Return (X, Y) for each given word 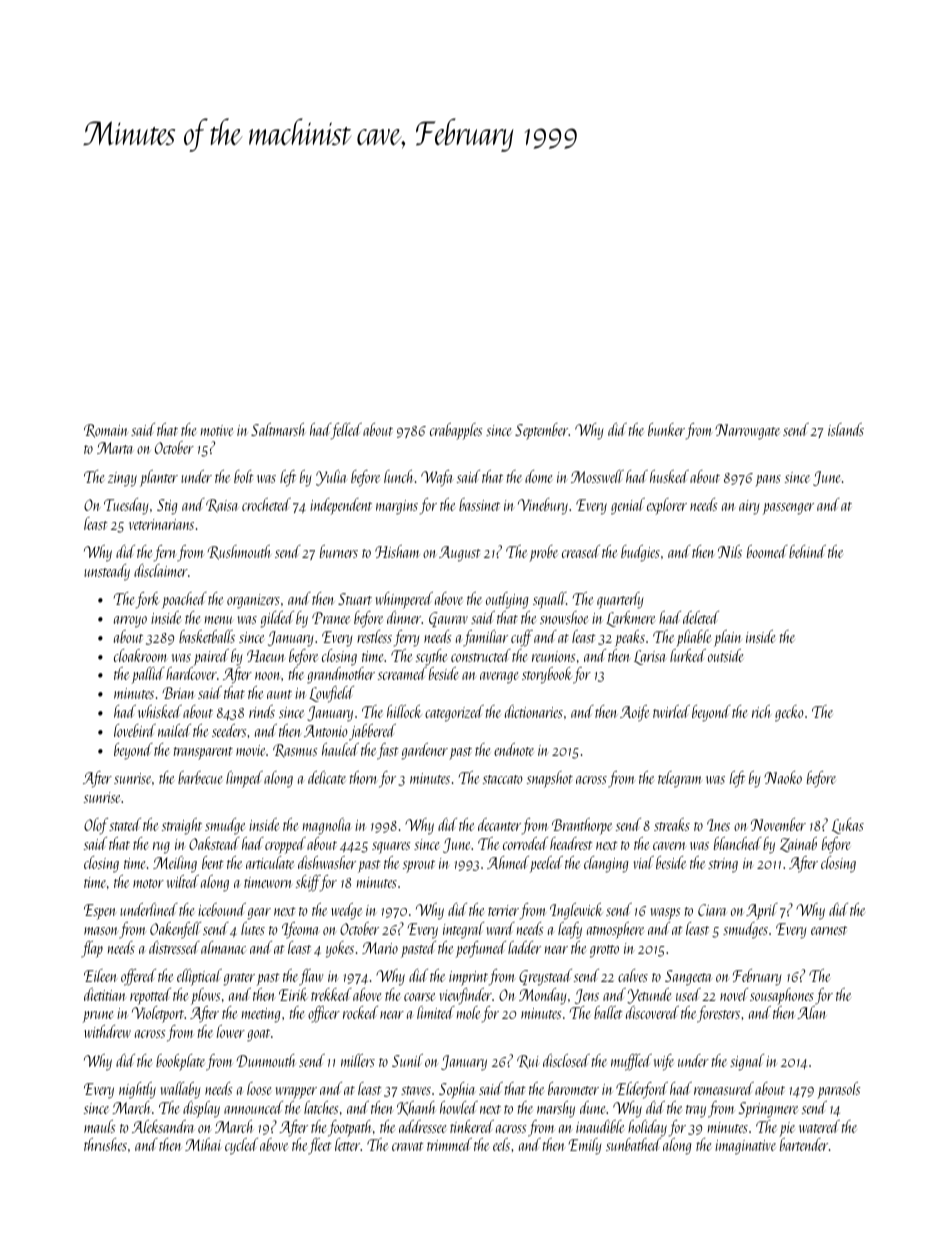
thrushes (105, 1144)
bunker (666, 429)
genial (628, 506)
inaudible (600, 1126)
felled (346, 431)
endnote (514, 749)
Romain (106, 431)
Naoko (783, 777)
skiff (308, 883)
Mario (380, 948)
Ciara (712, 910)
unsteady (107, 572)
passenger (788, 509)
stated (125, 824)
